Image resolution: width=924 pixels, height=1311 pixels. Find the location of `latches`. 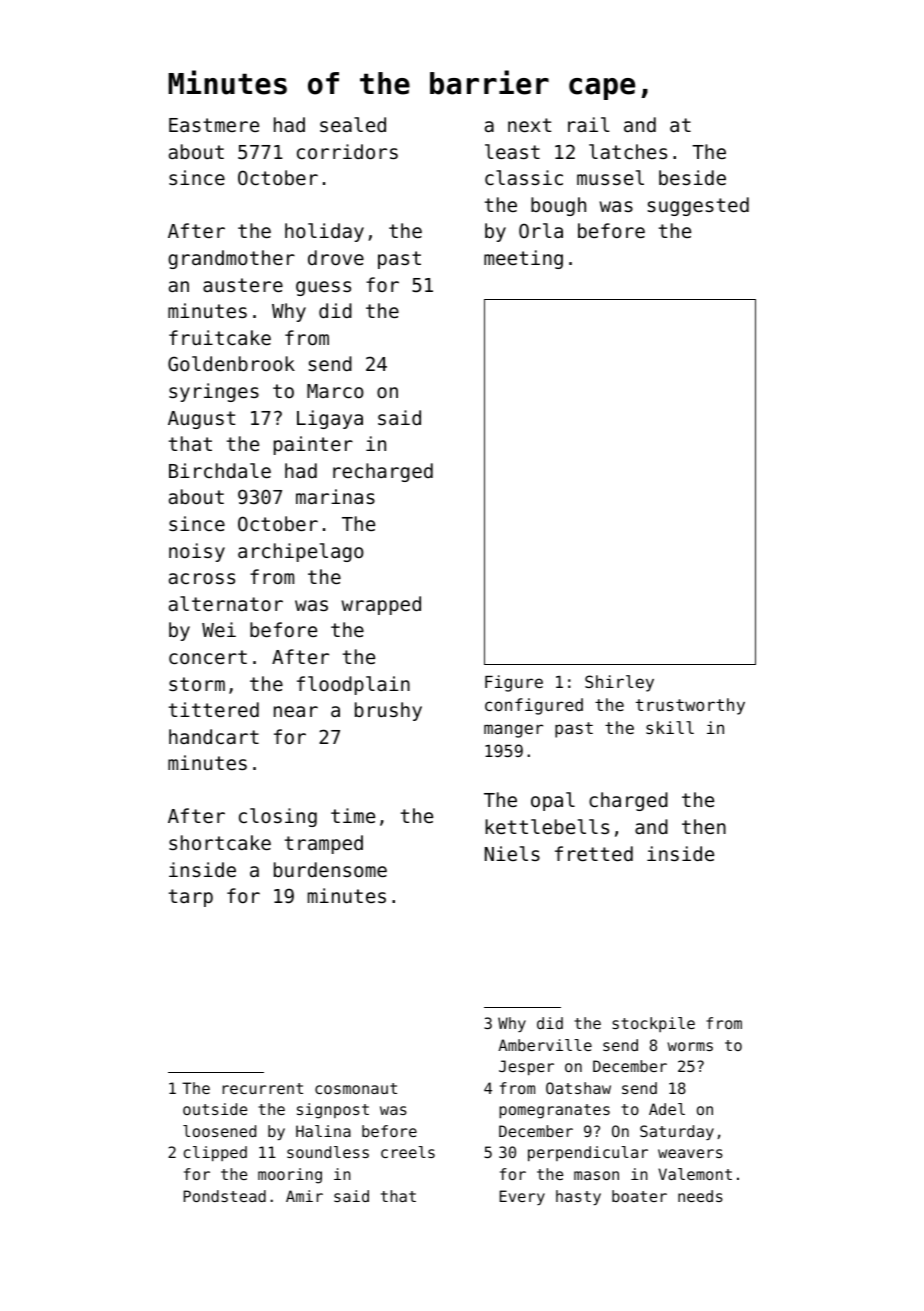

latches is located at coordinates (628, 151).
